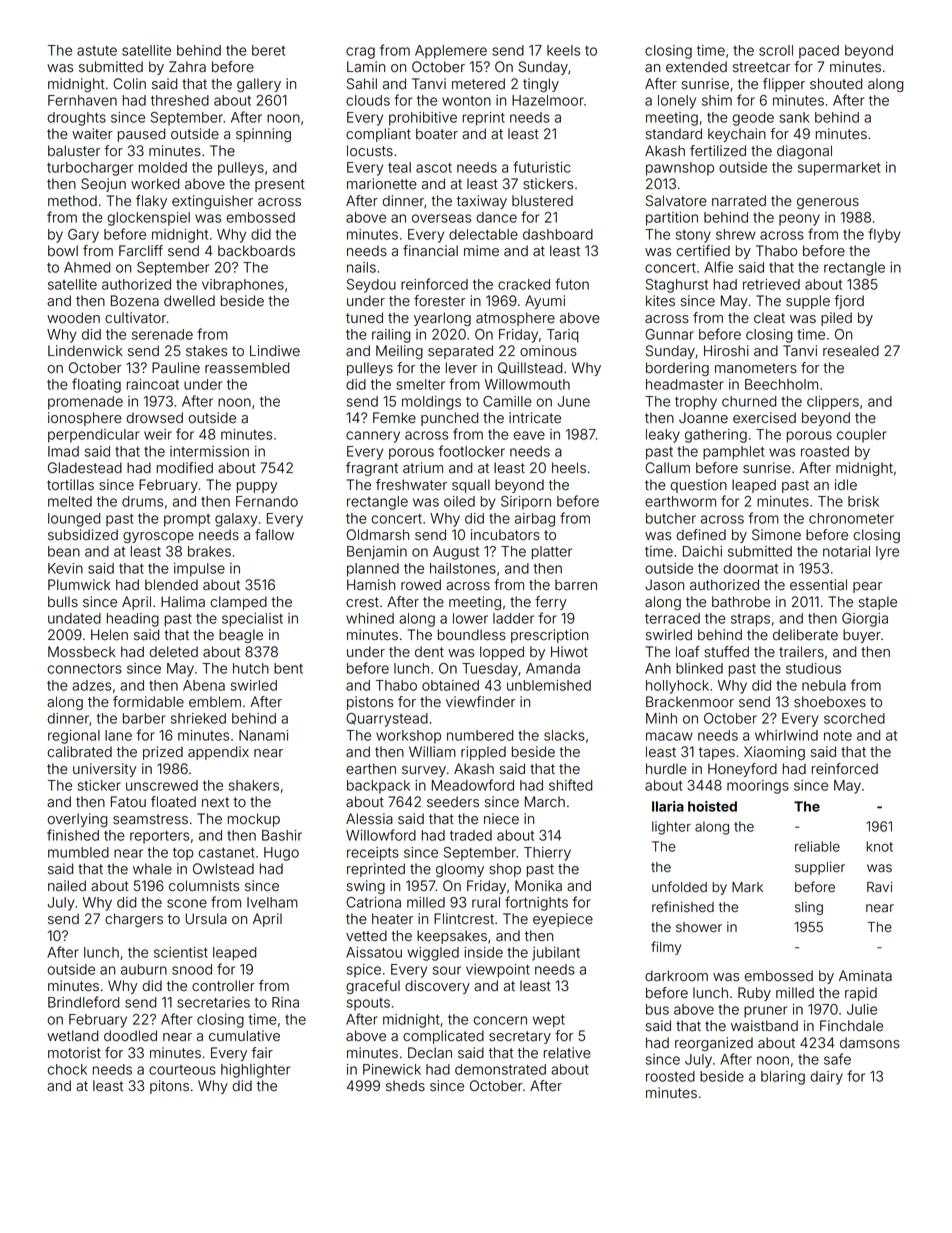  What do you see at coordinates (699, 927) in the screenshot?
I see `shower` at bounding box center [699, 927].
